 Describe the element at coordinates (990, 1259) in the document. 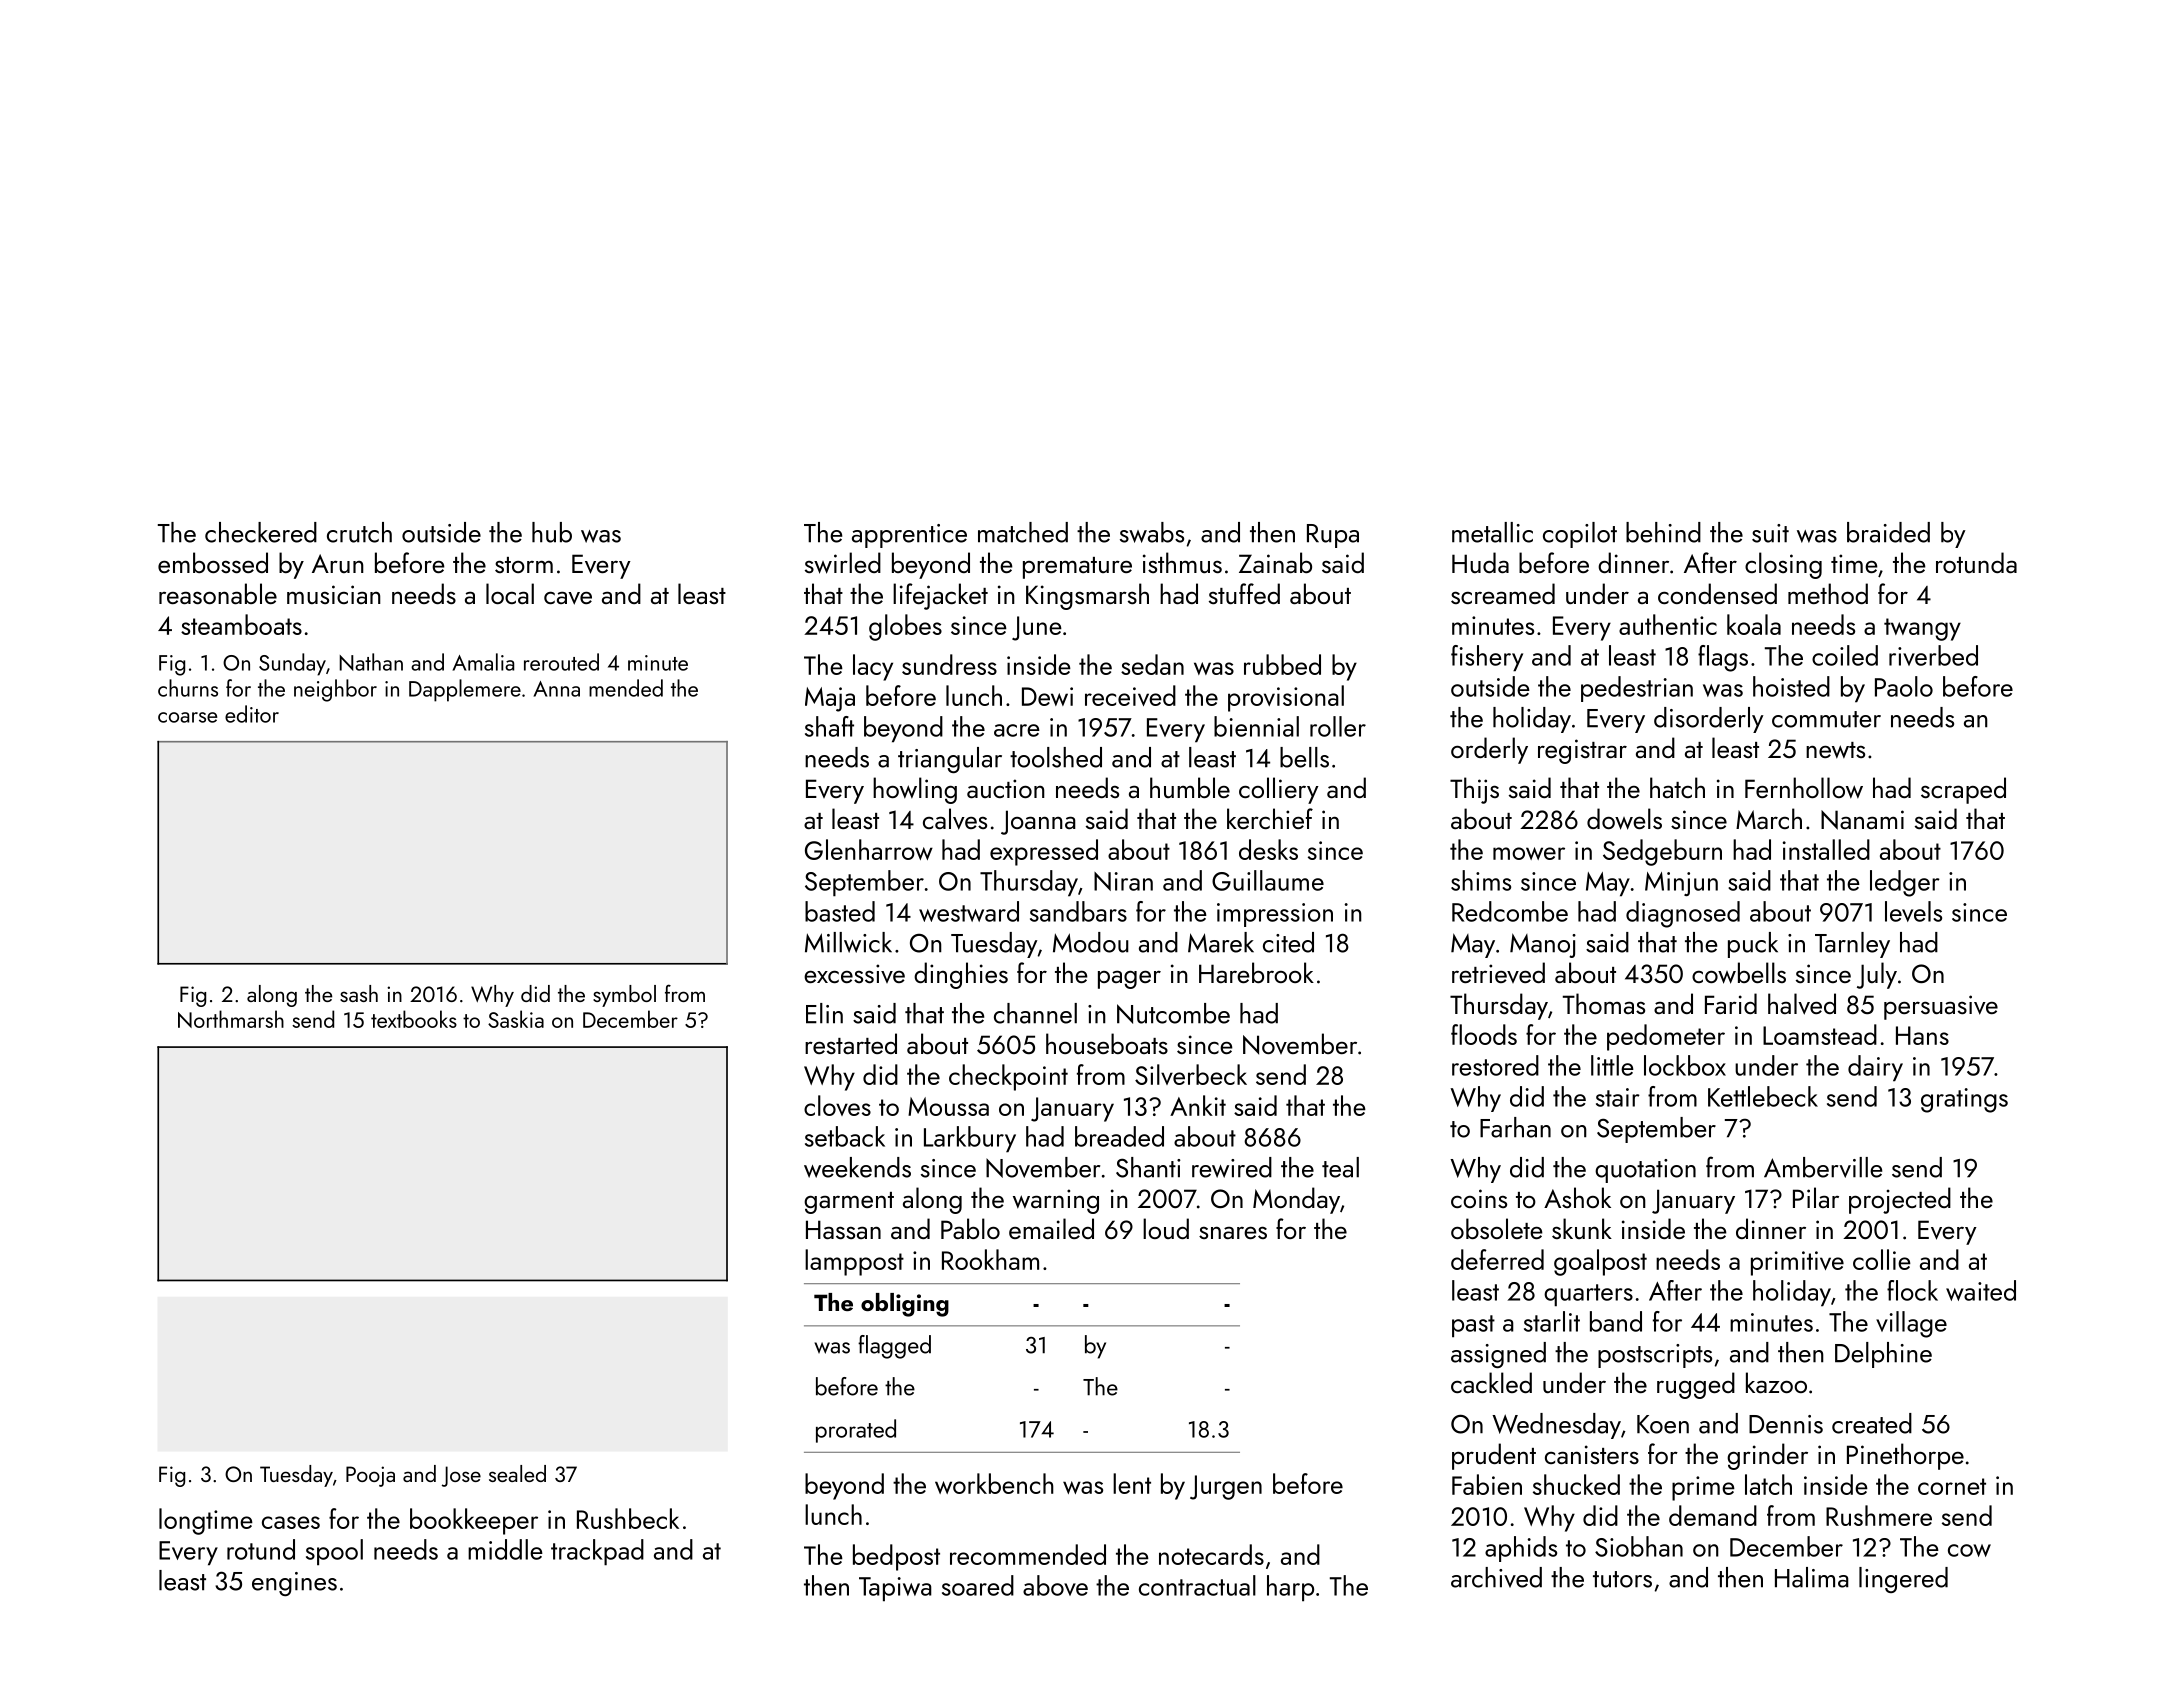

I see `Rookham` at that location.
